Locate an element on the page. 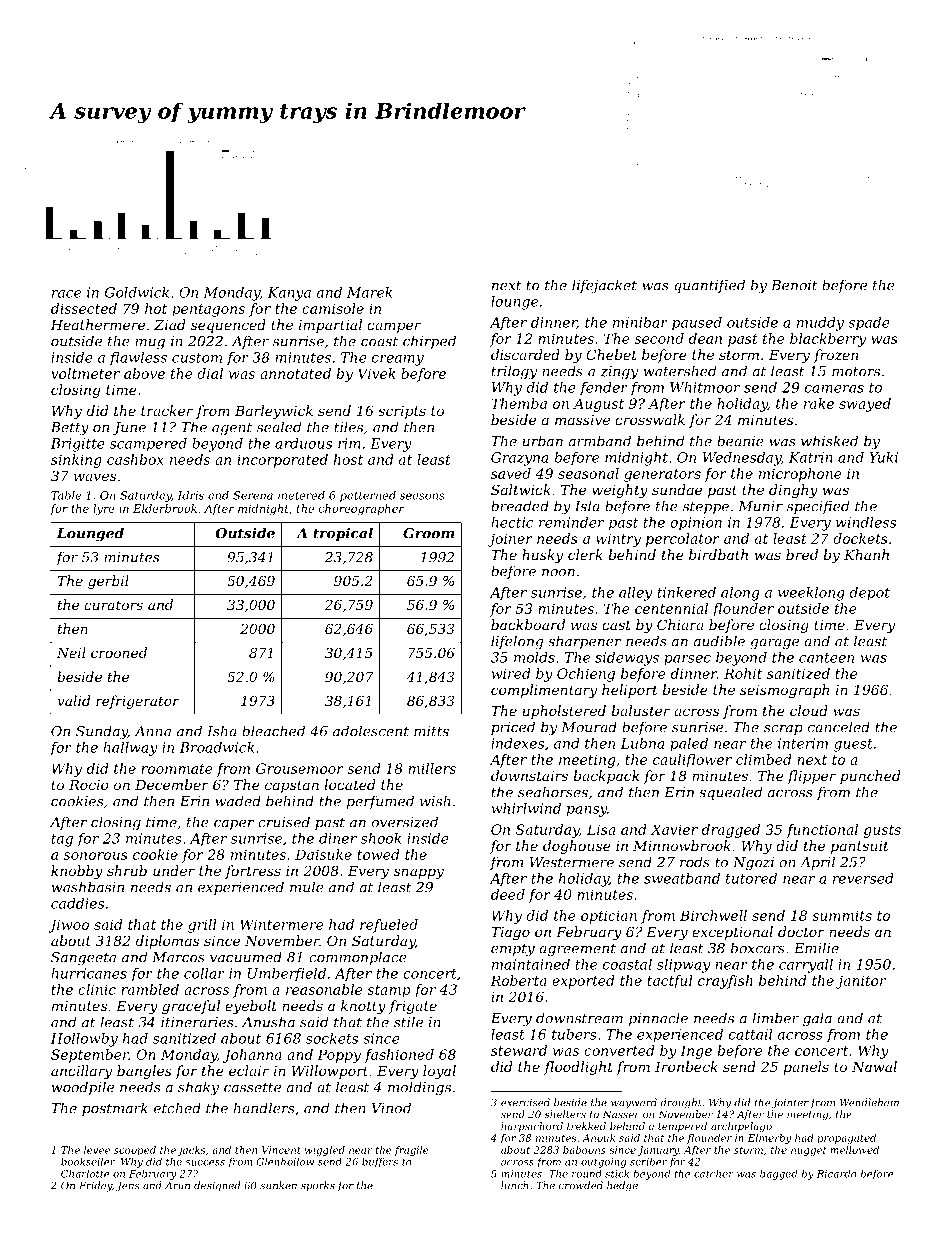 This page has height=1233, width=952. canteen is located at coordinates (826, 658).
